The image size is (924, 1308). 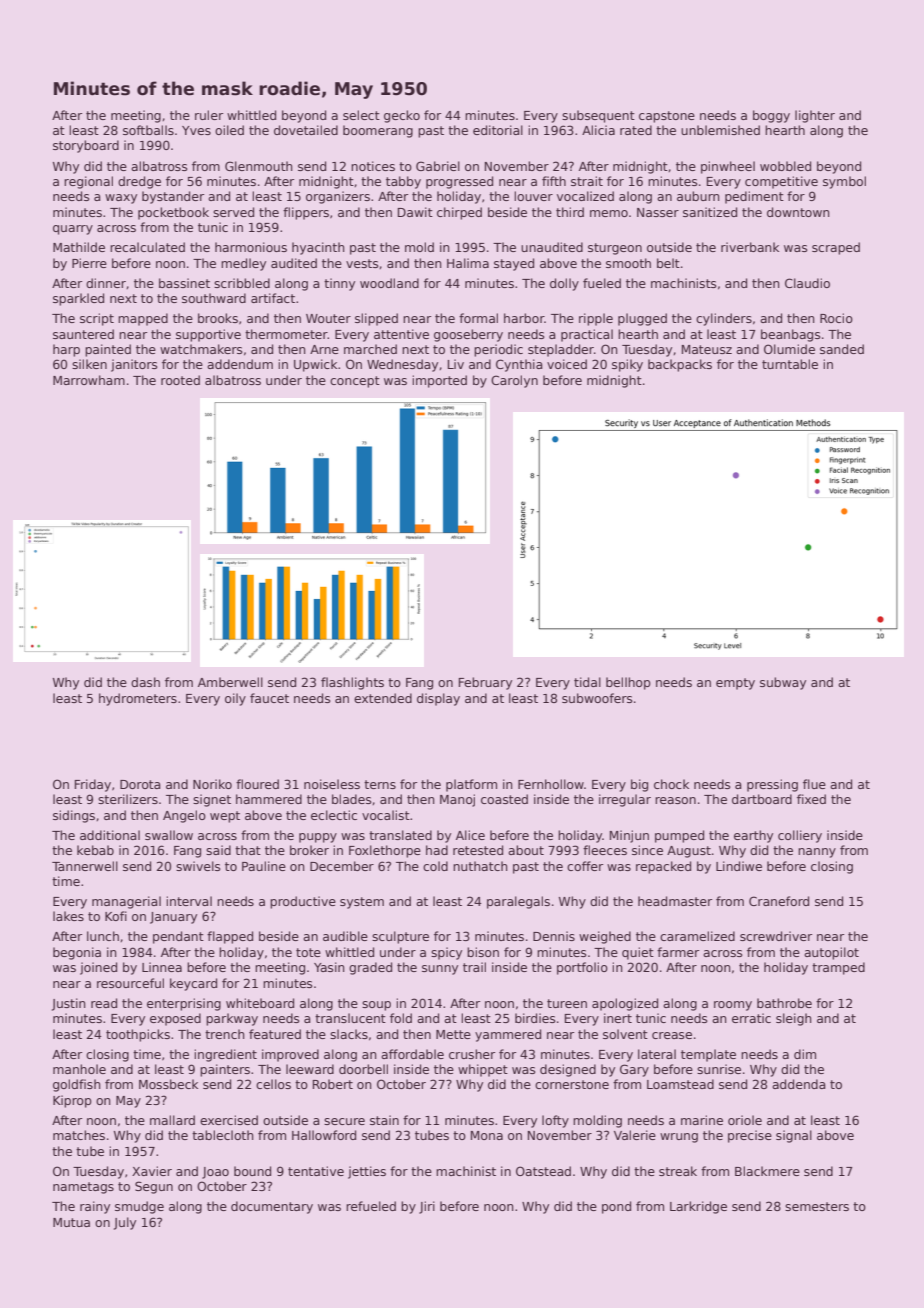 I want to click on fifth, so click(x=554, y=181).
